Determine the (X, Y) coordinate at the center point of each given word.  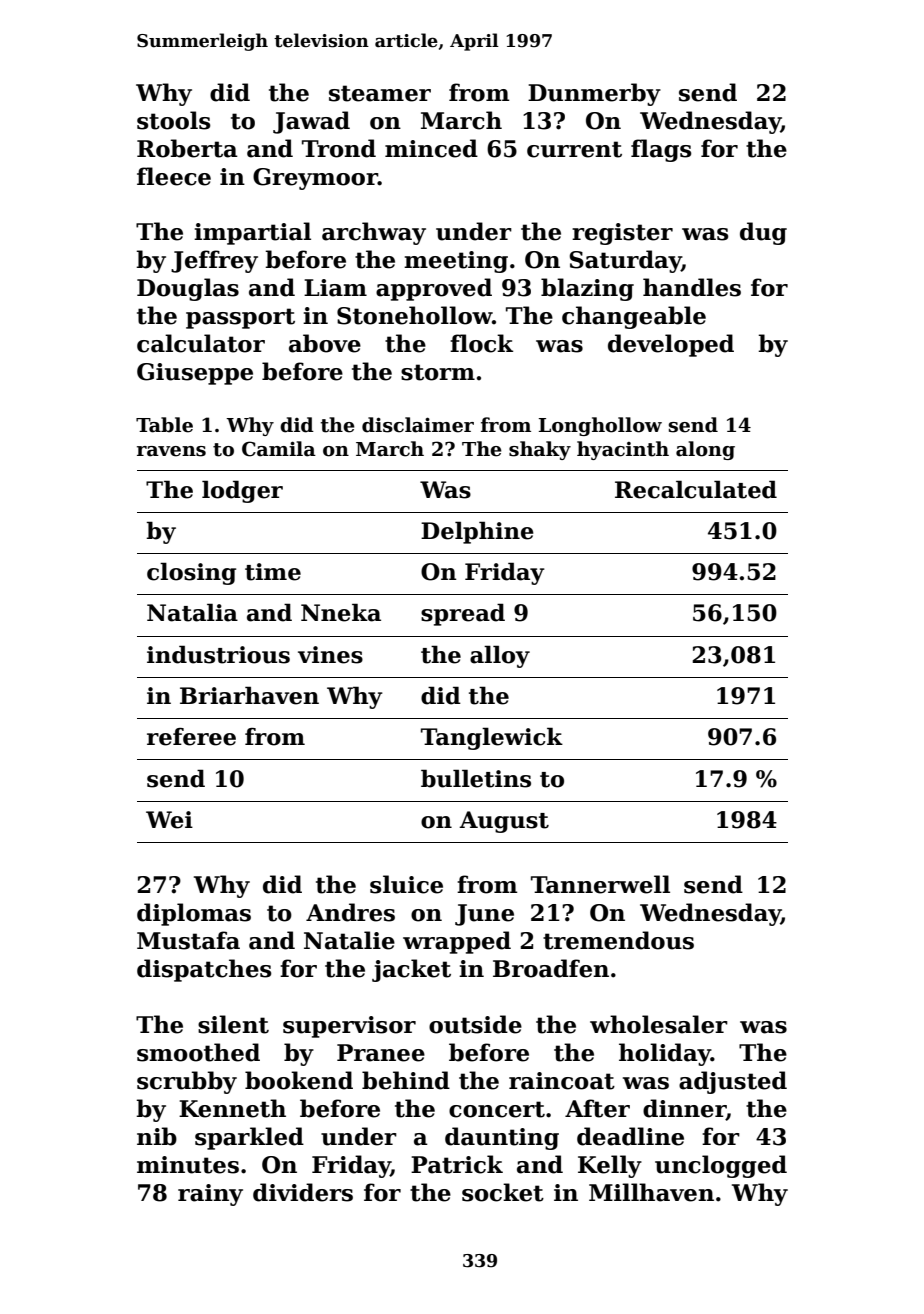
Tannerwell (600, 884)
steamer (380, 93)
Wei (169, 820)
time (273, 572)
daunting (502, 1138)
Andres (350, 912)
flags (661, 150)
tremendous (618, 940)
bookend (299, 1080)
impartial (252, 233)
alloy (500, 656)
